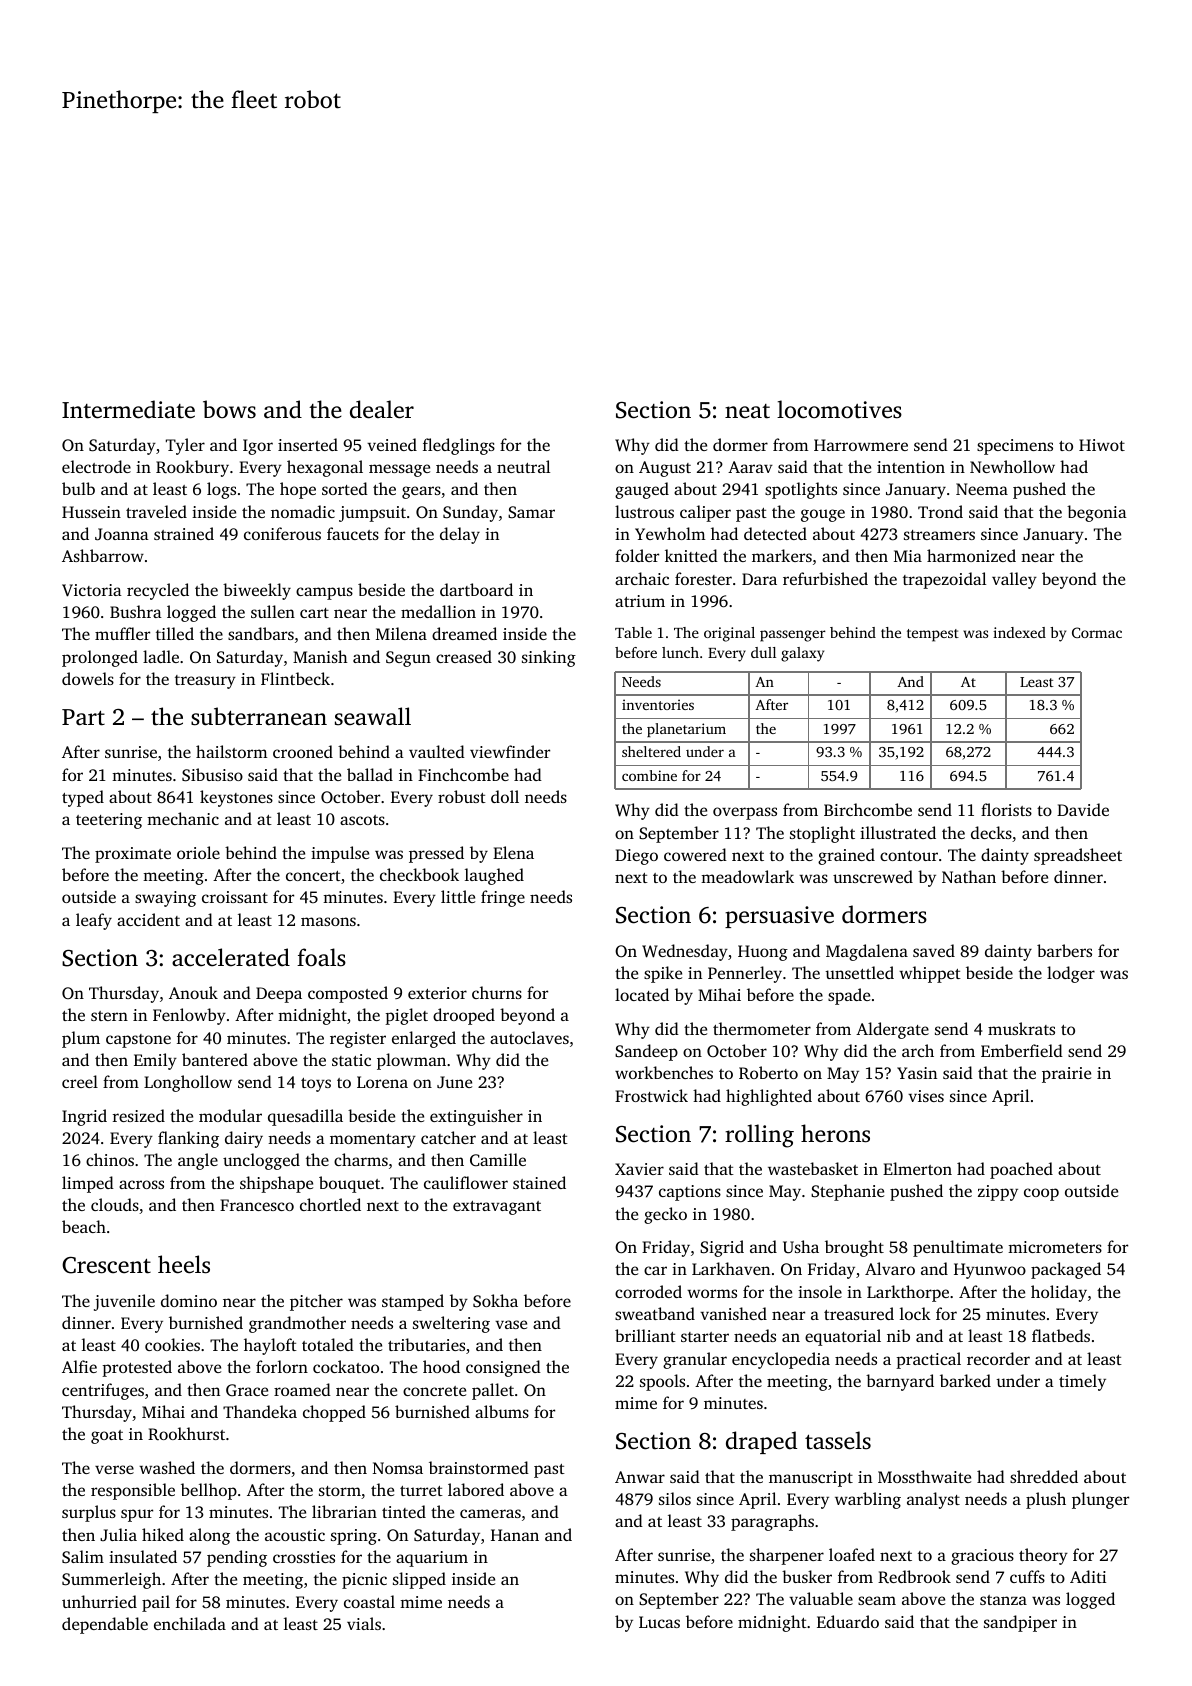 This page has height=1686, width=1192. I want to click on sweltering, so click(451, 1324).
